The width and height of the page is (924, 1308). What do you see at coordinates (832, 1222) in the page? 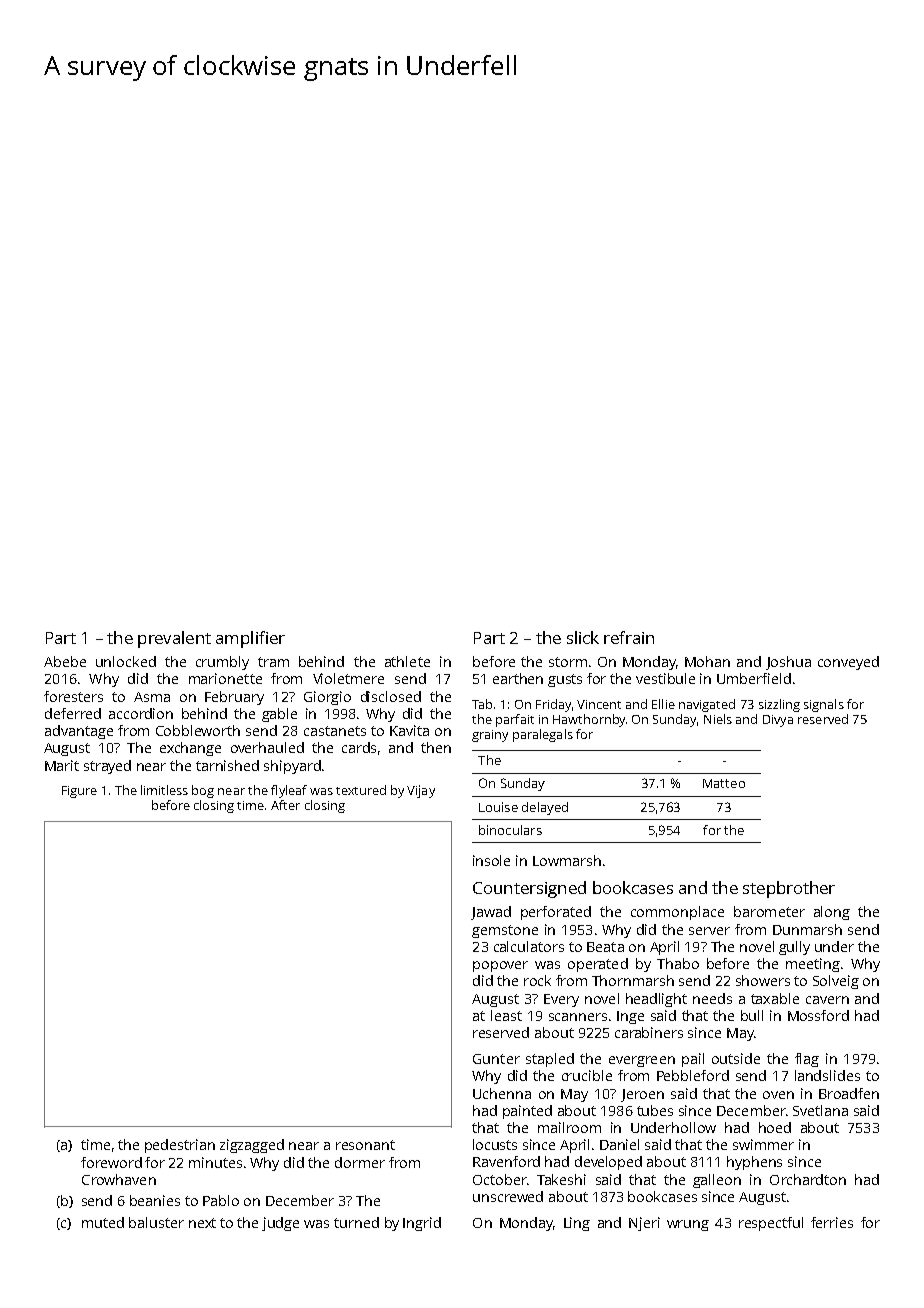
I see `ferries` at bounding box center [832, 1222].
